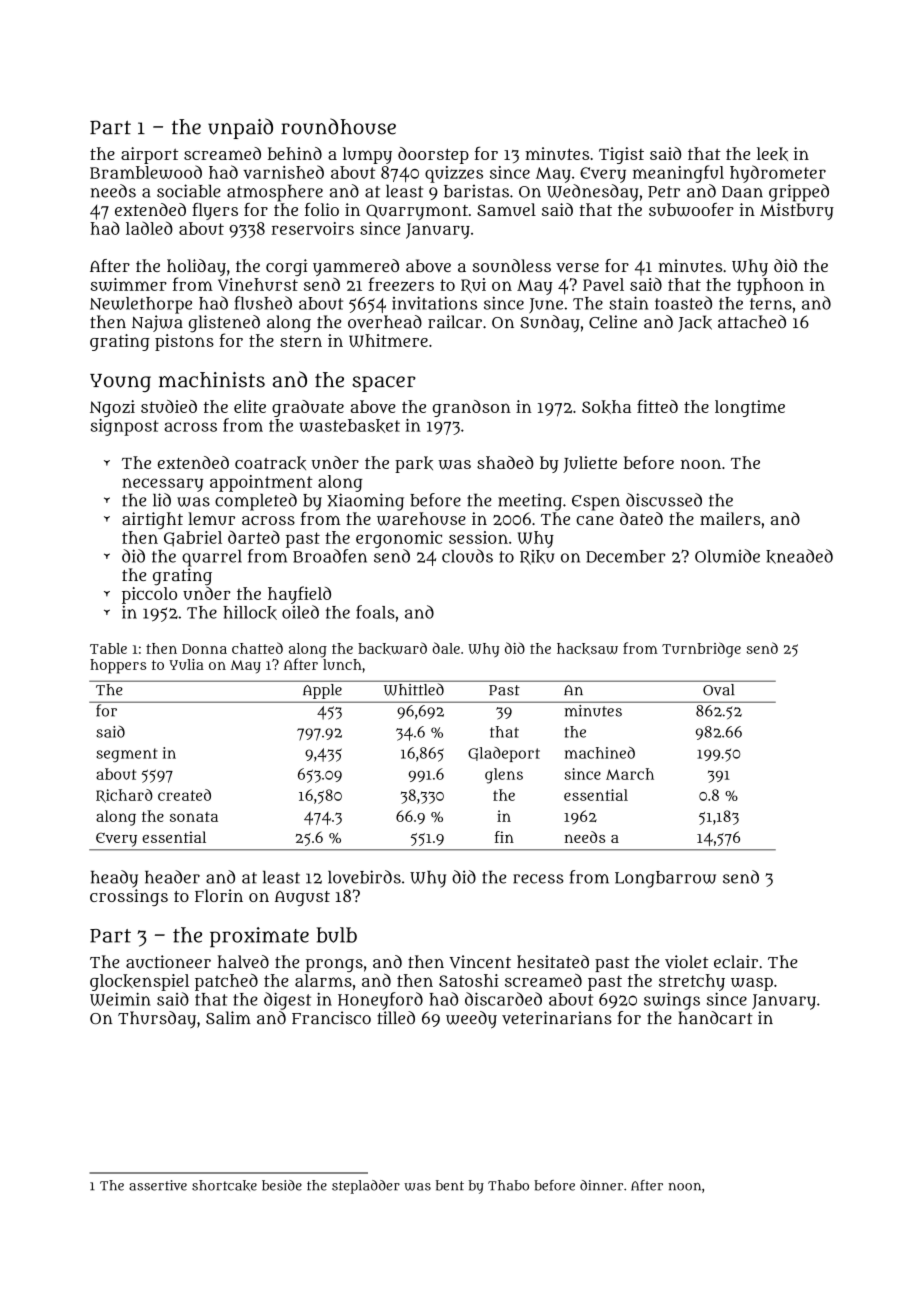 The height and width of the screenshot is (1314, 924). Describe the element at coordinates (691, 210) in the screenshot. I see `subwoofer` at that location.
